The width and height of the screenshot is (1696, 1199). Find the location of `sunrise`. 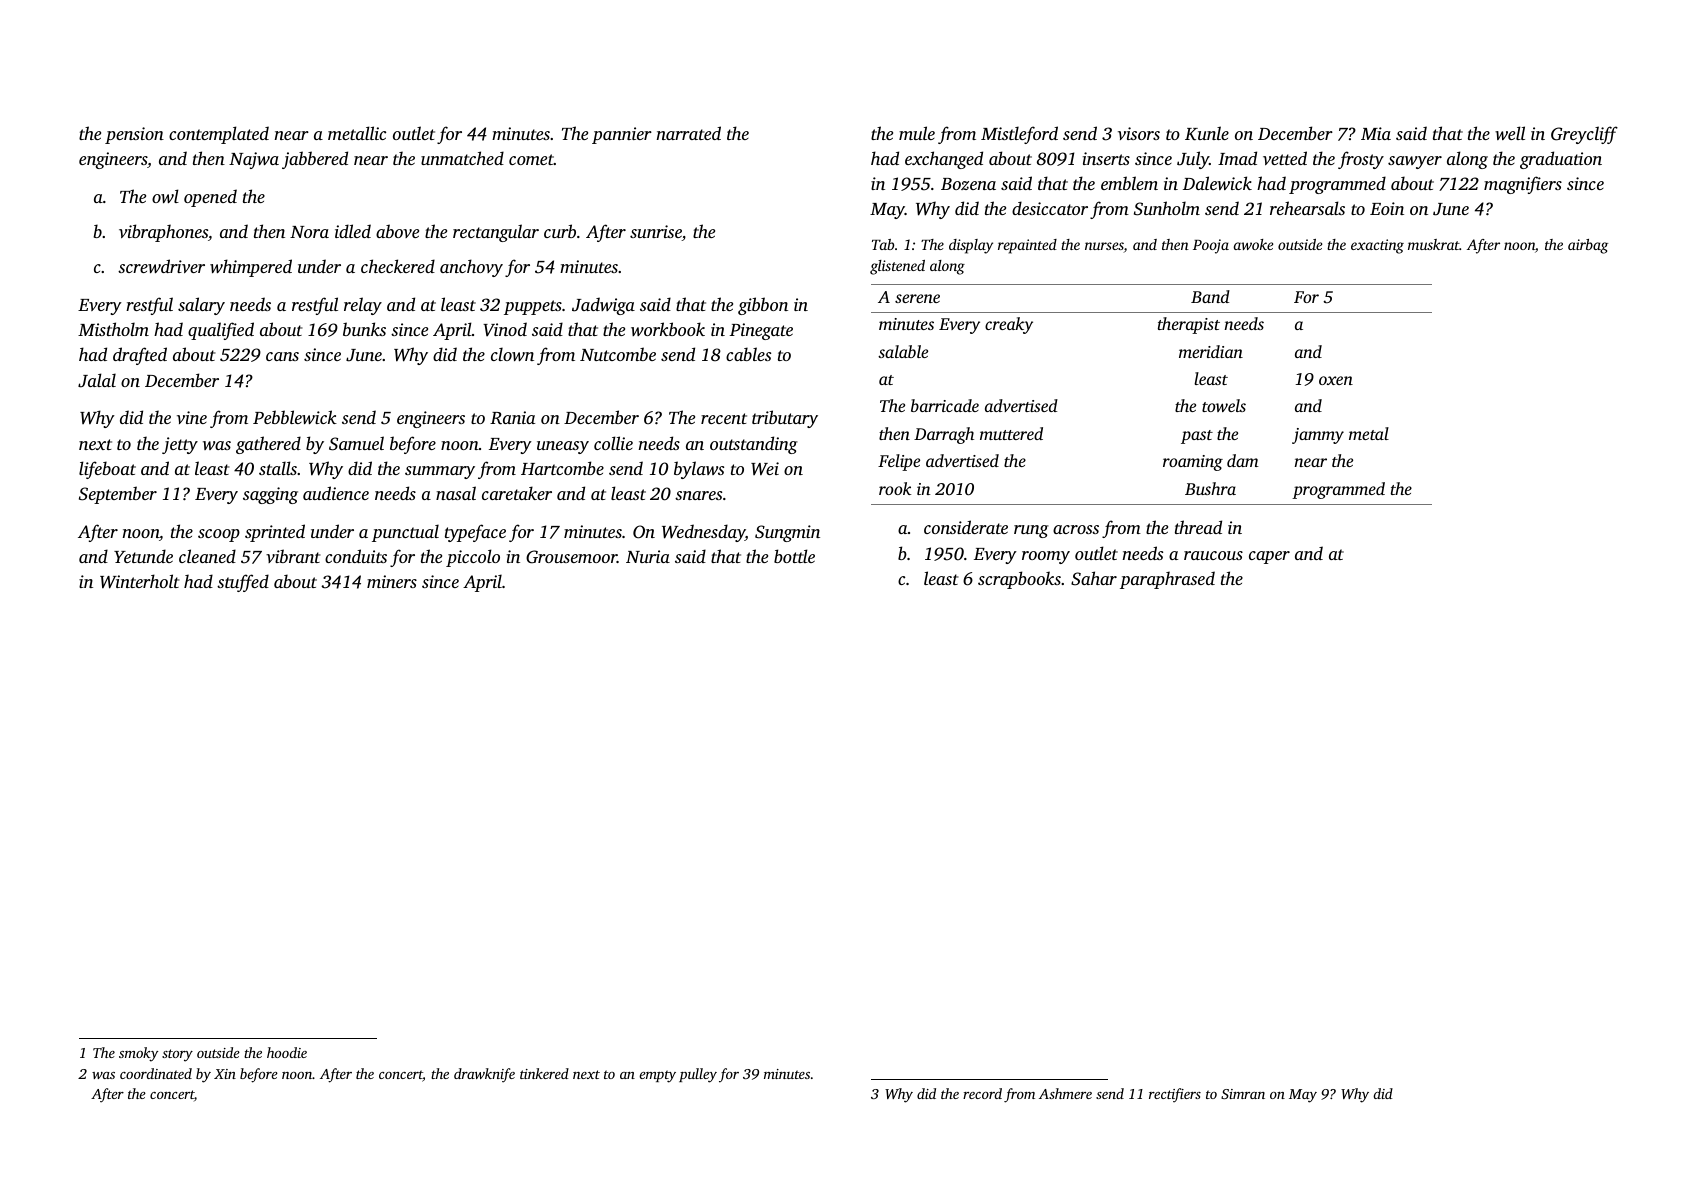

sunrise is located at coordinates (656, 233).
